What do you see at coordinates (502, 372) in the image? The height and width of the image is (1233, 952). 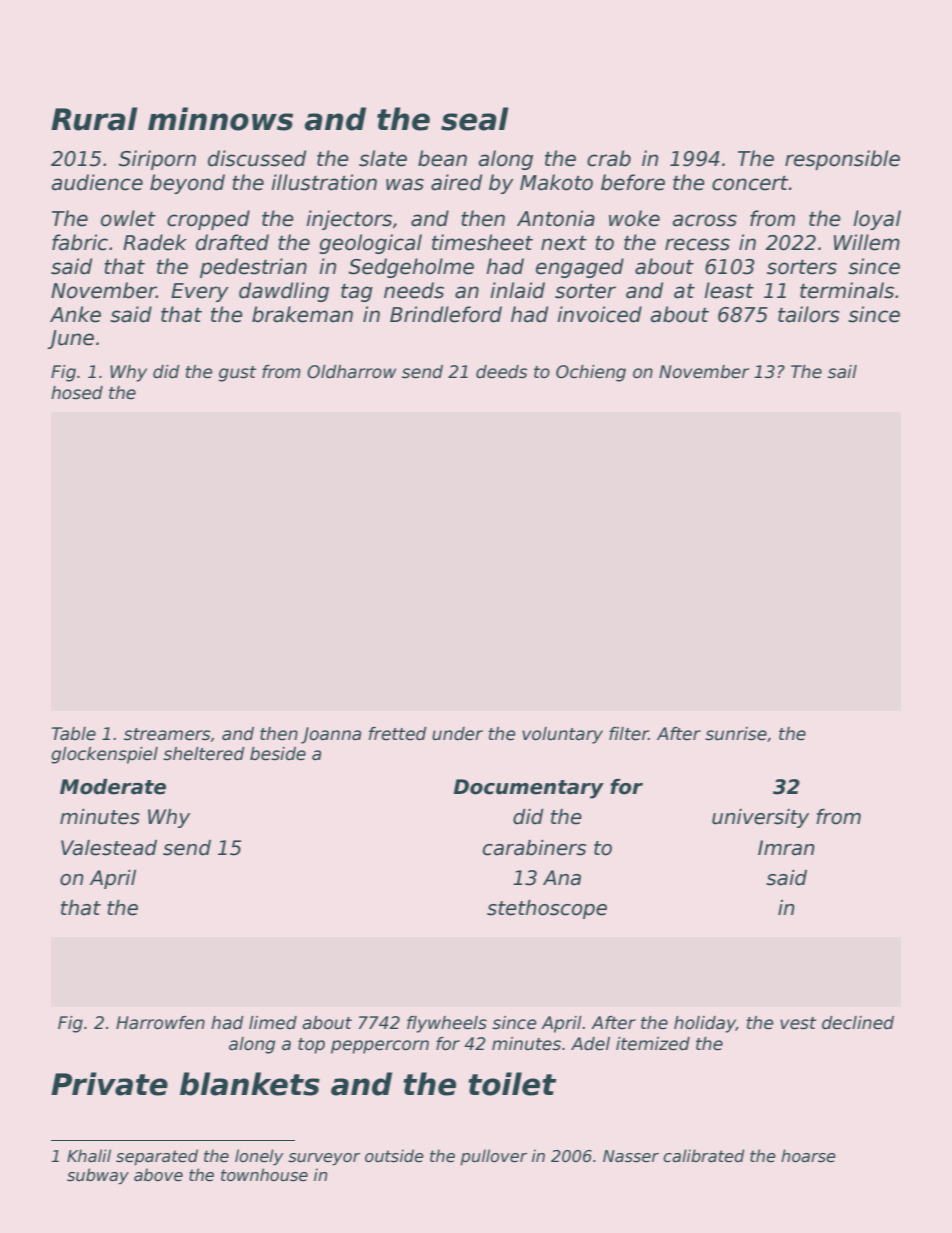 I see `deeds` at bounding box center [502, 372].
